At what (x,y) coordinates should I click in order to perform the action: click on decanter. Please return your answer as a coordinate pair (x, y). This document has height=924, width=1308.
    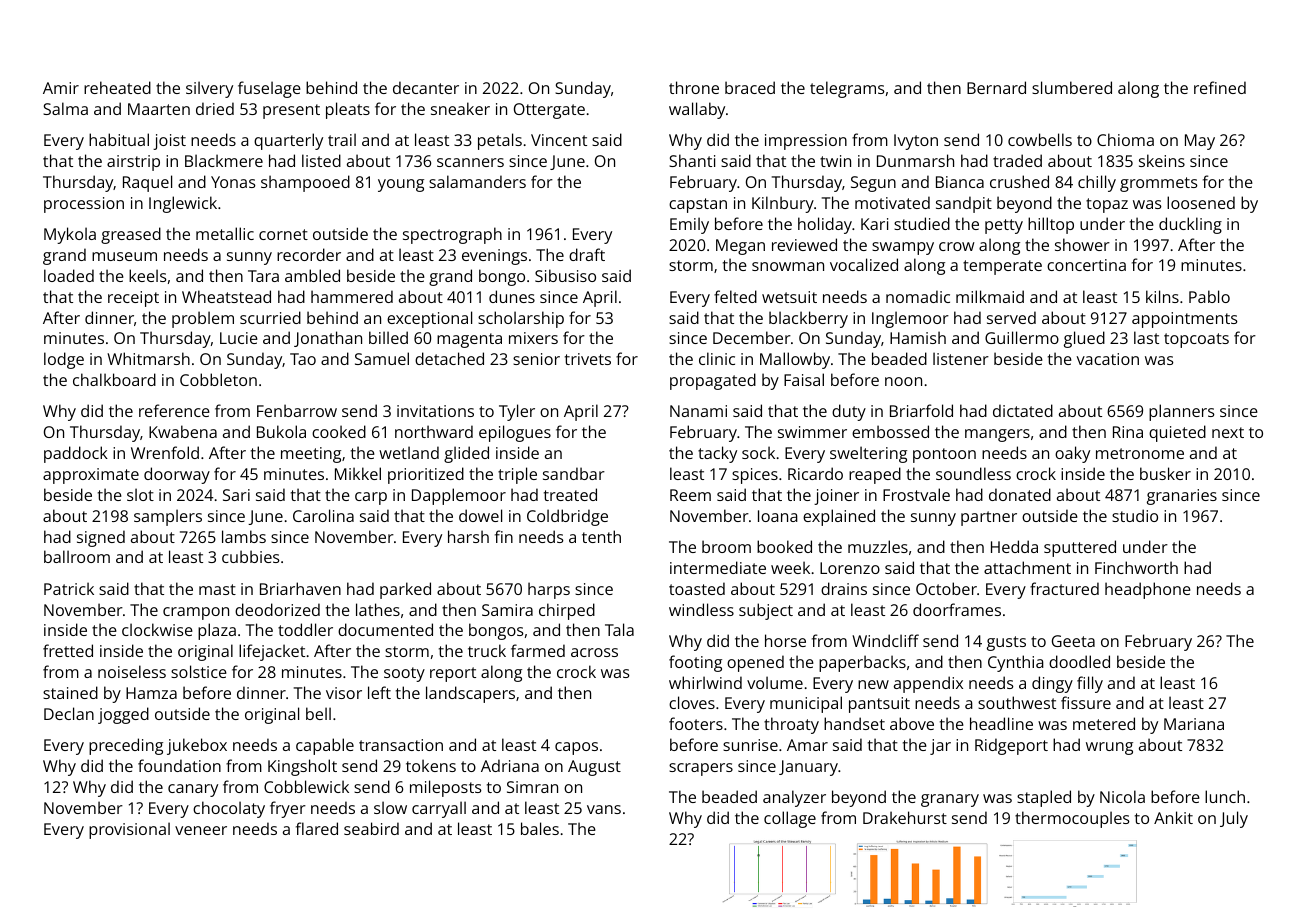
    Looking at the image, I should click on (426, 87).
